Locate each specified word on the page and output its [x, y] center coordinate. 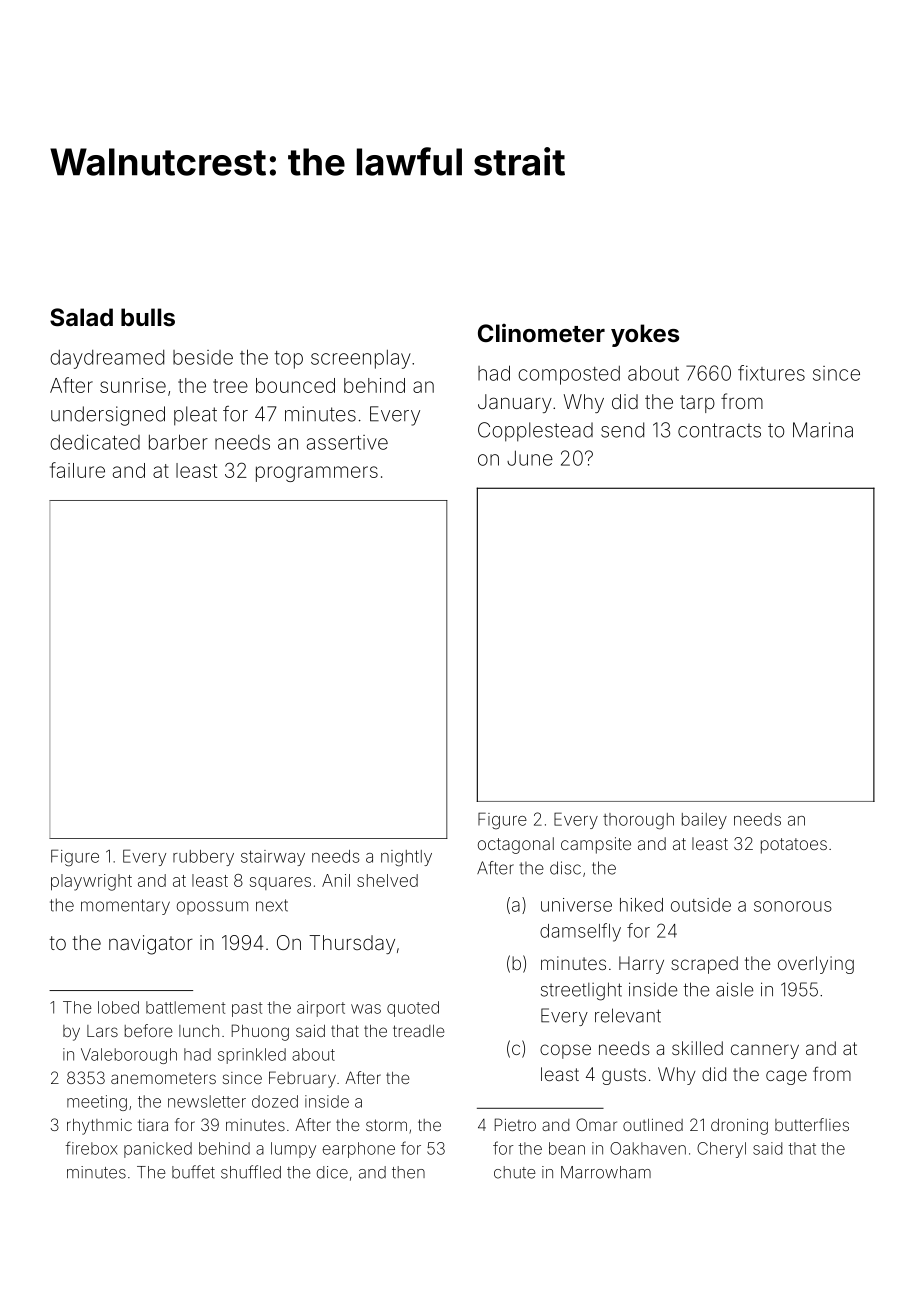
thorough [638, 821]
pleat [195, 416]
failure [77, 470]
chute [514, 1172]
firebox [91, 1148]
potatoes [794, 846]
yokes [645, 335]
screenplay [361, 359]
